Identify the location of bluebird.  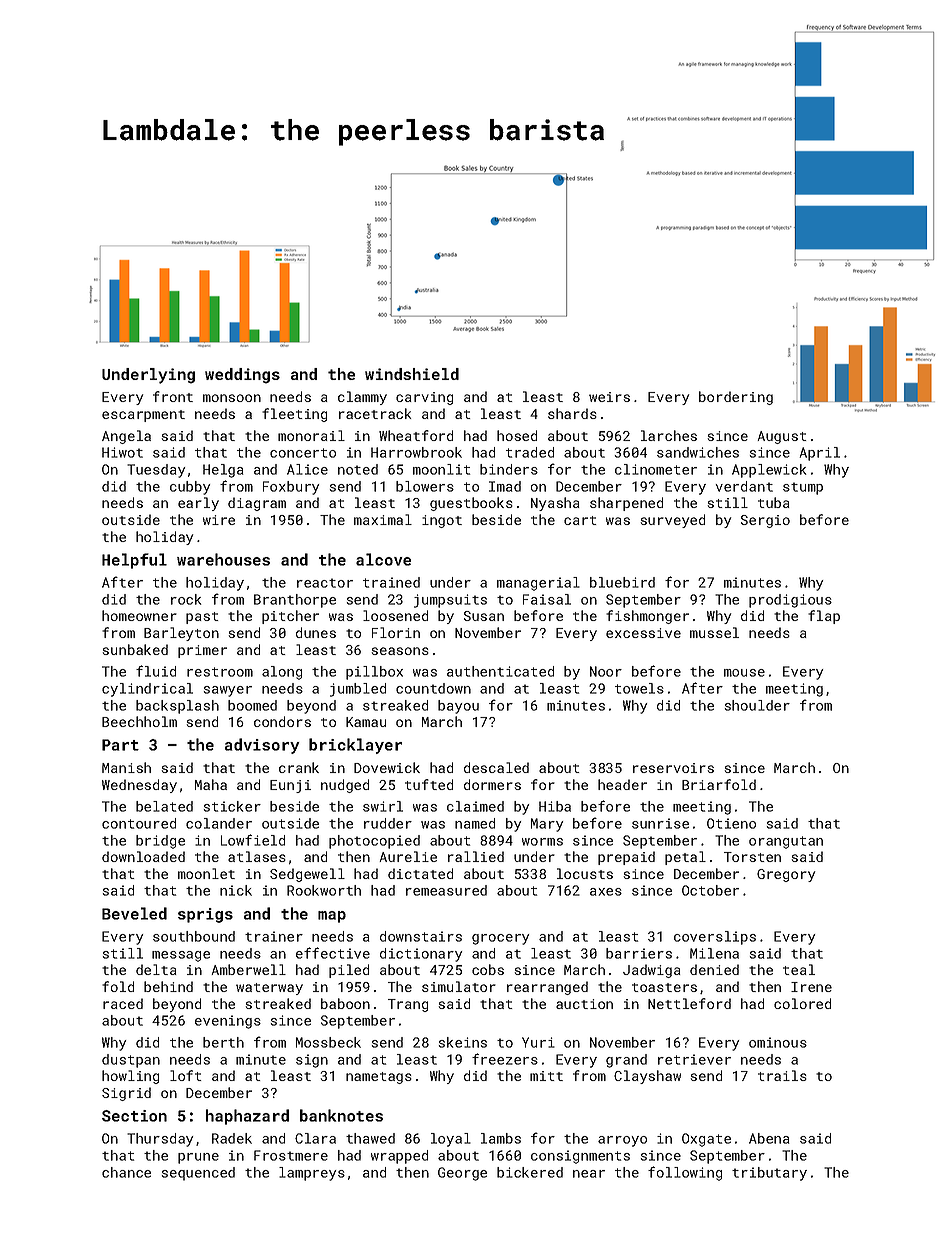
(622, 582).
